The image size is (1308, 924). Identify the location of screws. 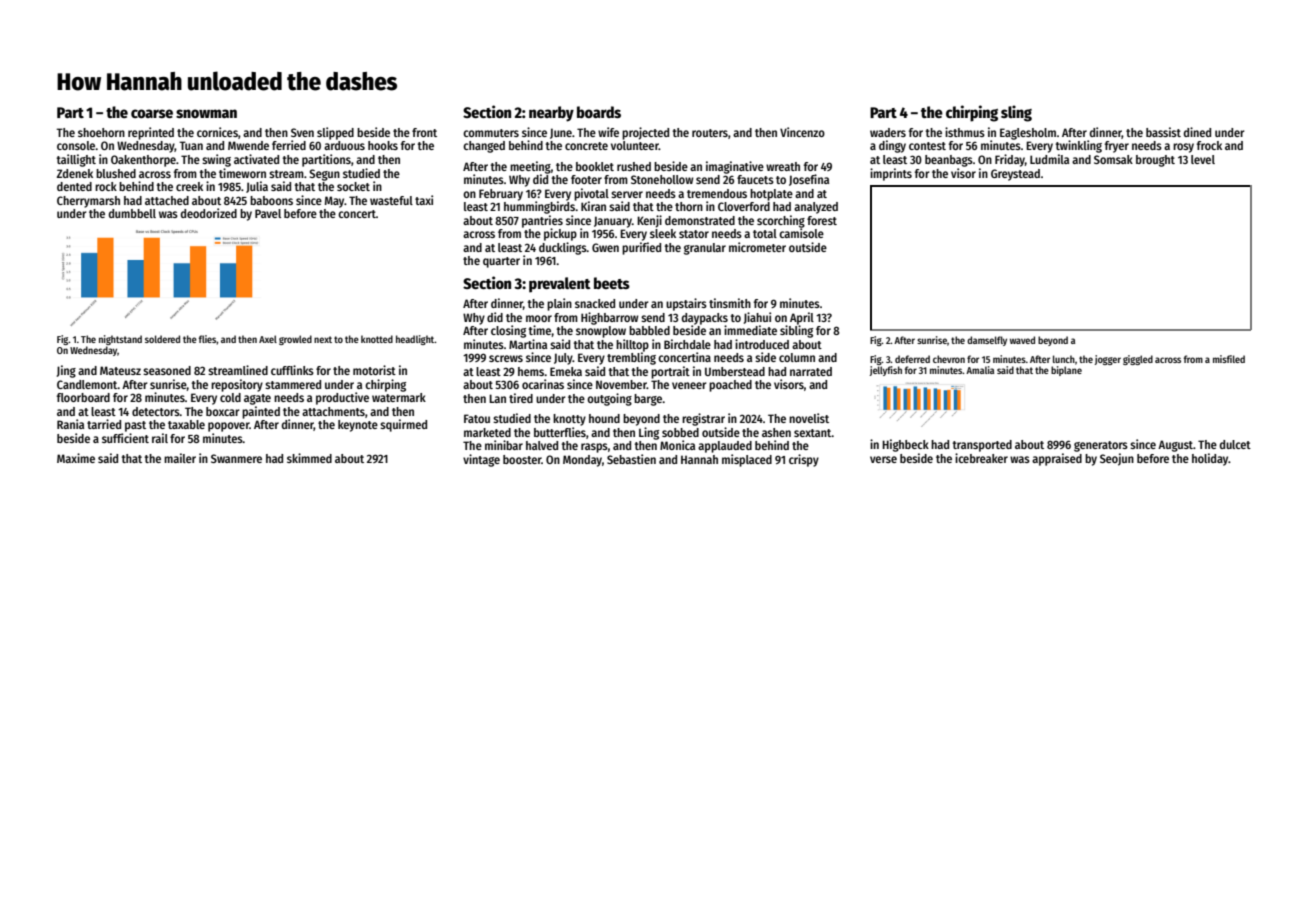
(506, 358).
